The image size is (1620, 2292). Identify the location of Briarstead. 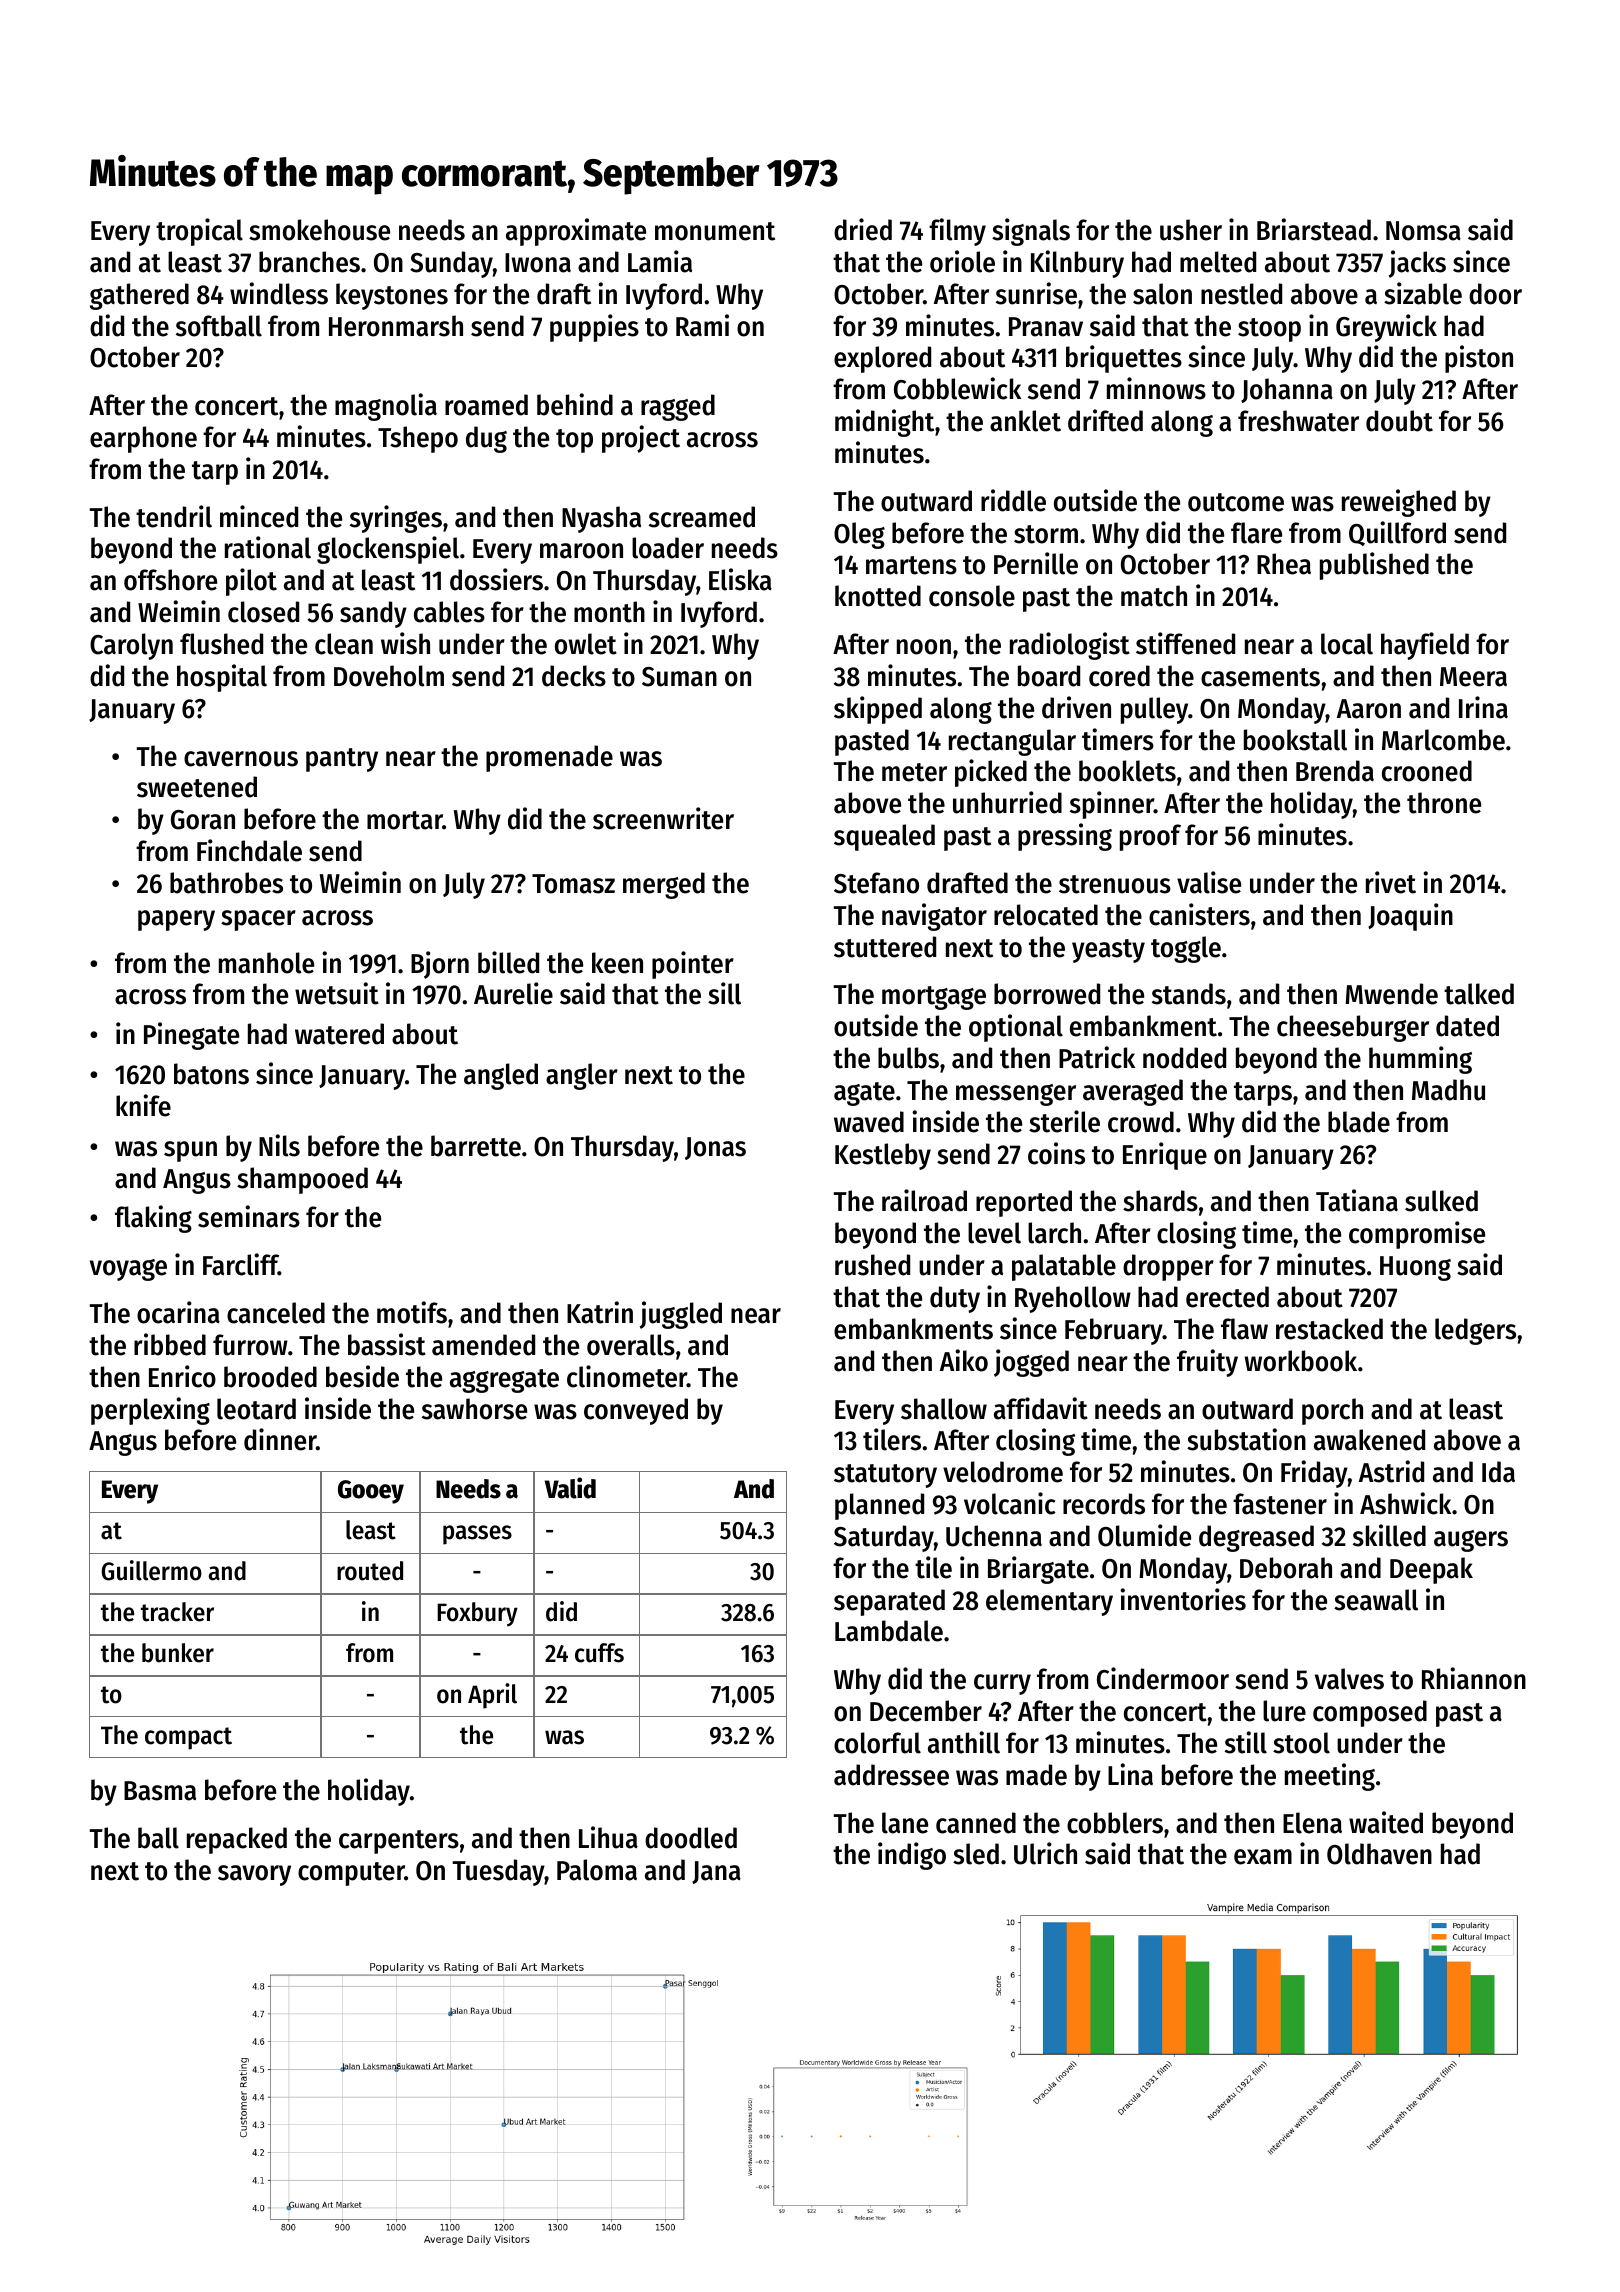
(1314, 229).
